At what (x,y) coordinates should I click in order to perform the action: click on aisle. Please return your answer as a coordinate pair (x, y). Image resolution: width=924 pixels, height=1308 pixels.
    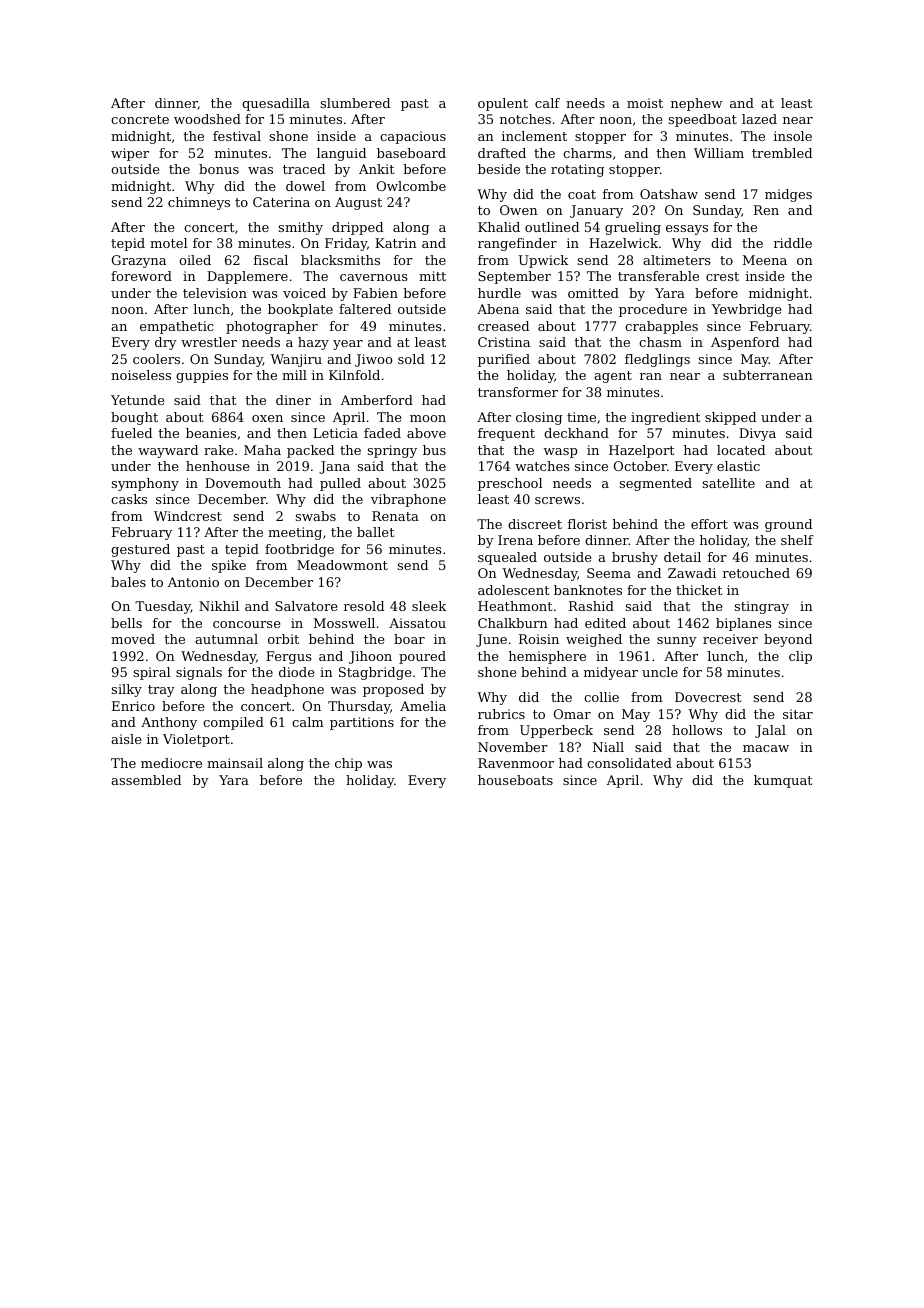
    Looking at the image, I should click on (126, 739).
